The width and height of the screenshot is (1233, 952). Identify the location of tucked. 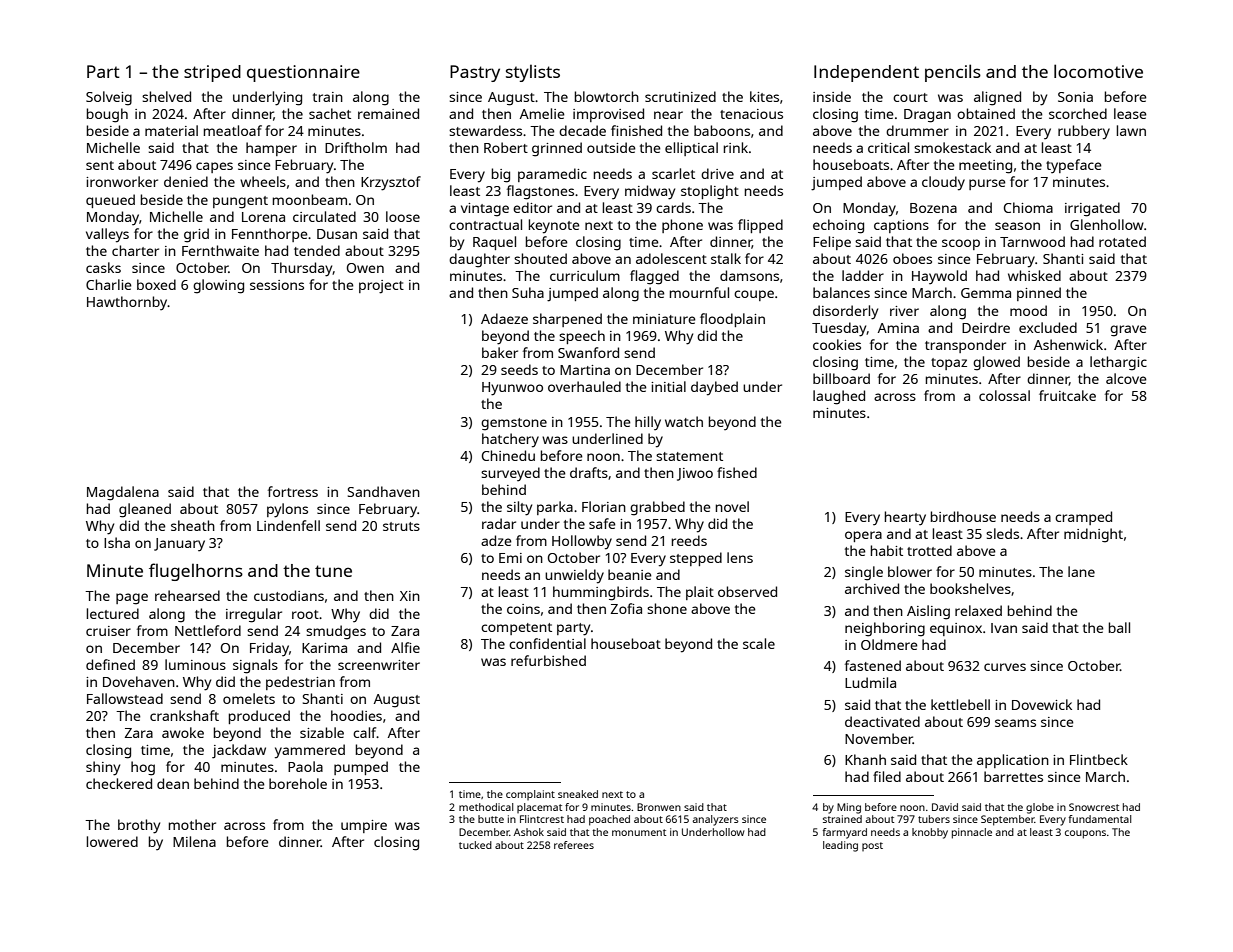
(475, 845).
